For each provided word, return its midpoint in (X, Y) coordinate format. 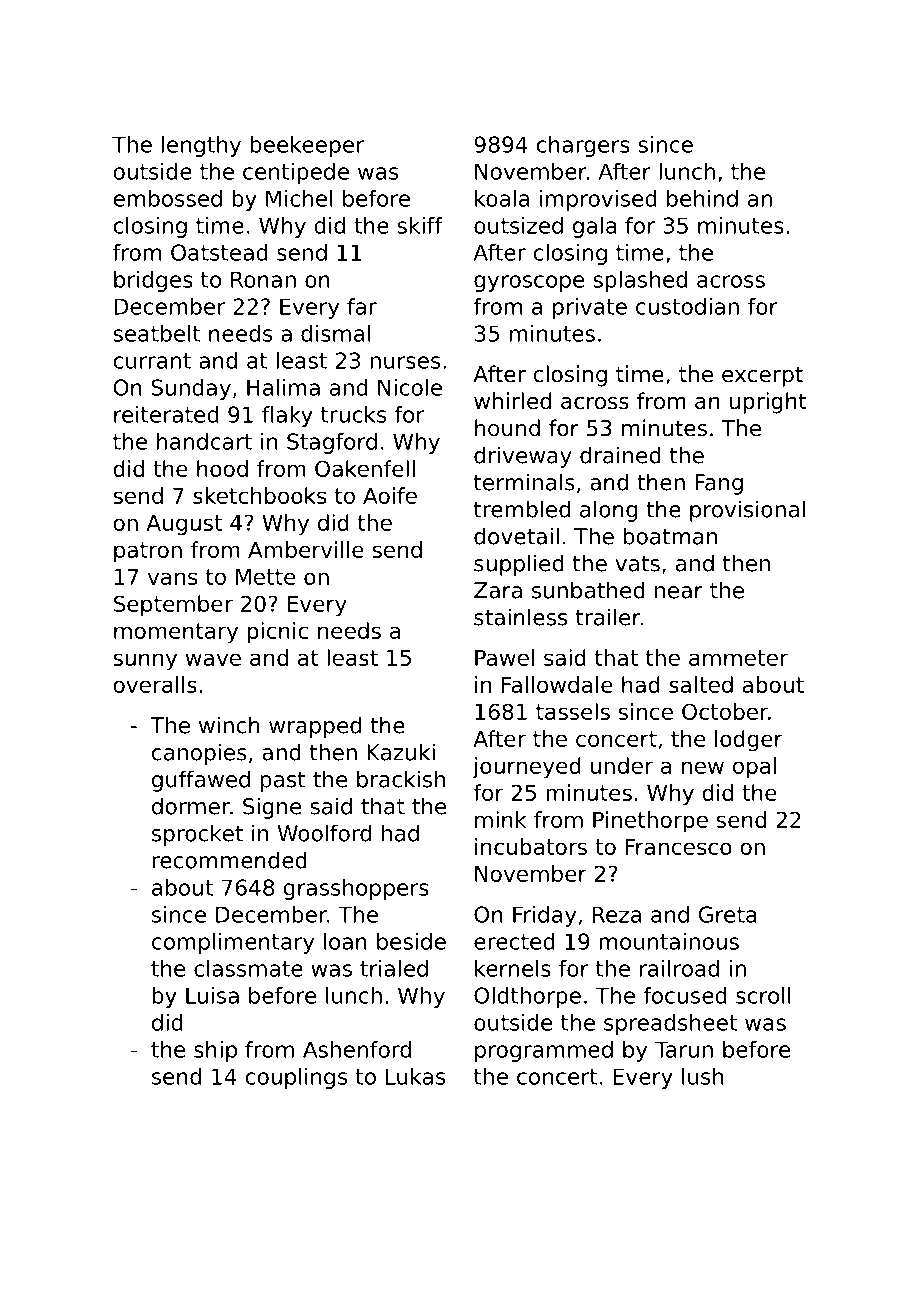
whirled (512, 401)
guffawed (201, 781)
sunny (145, 662)
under (622, 765)
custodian (687, 306)
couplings (296, 1078)
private (590, 308)
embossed (167, 198)
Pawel (504, 657)
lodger (749, 741)
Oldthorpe (527, 997)
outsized (518, 225)
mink (501, 819)
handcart (204, 441)
